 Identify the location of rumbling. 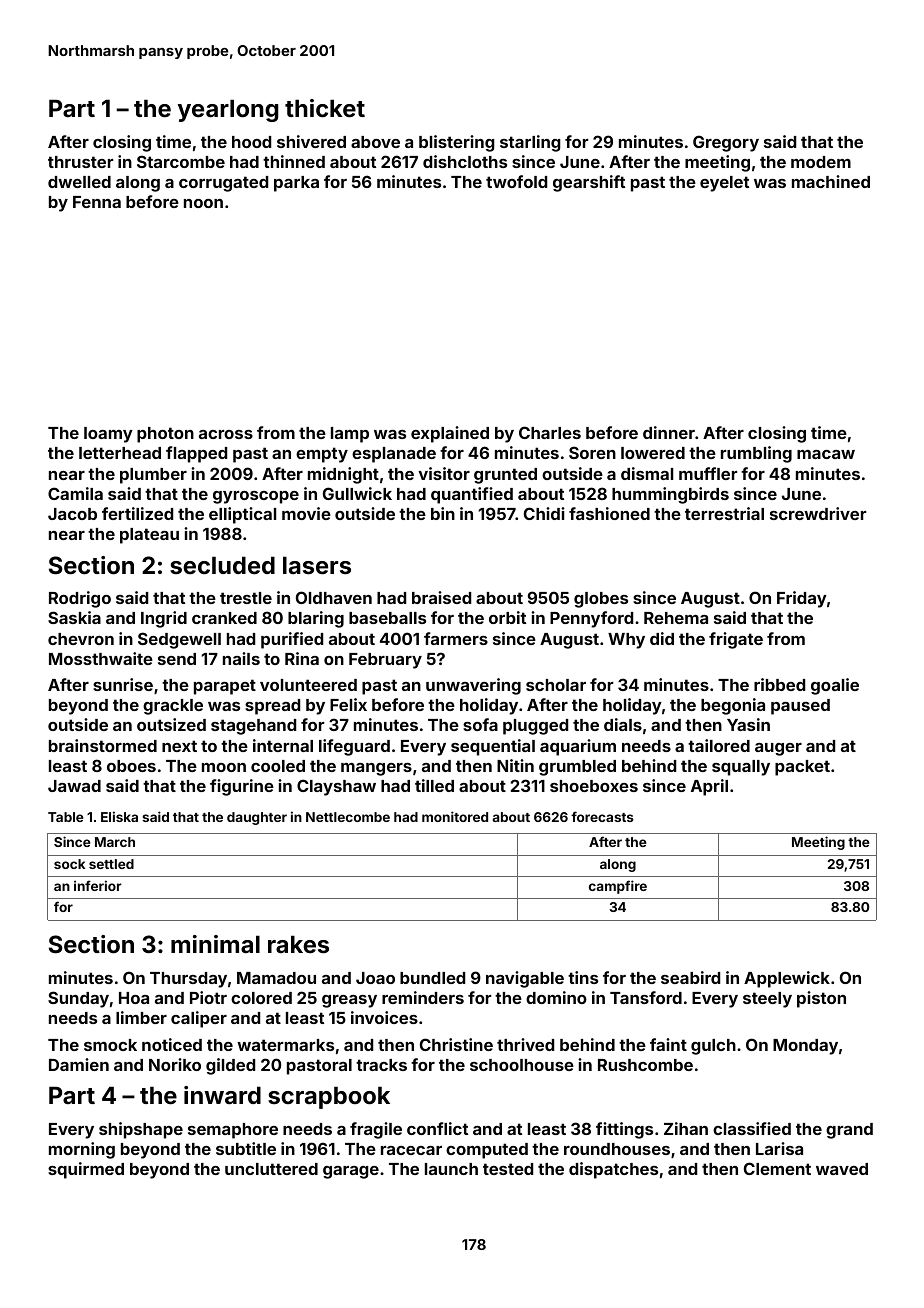
(756, 454).
